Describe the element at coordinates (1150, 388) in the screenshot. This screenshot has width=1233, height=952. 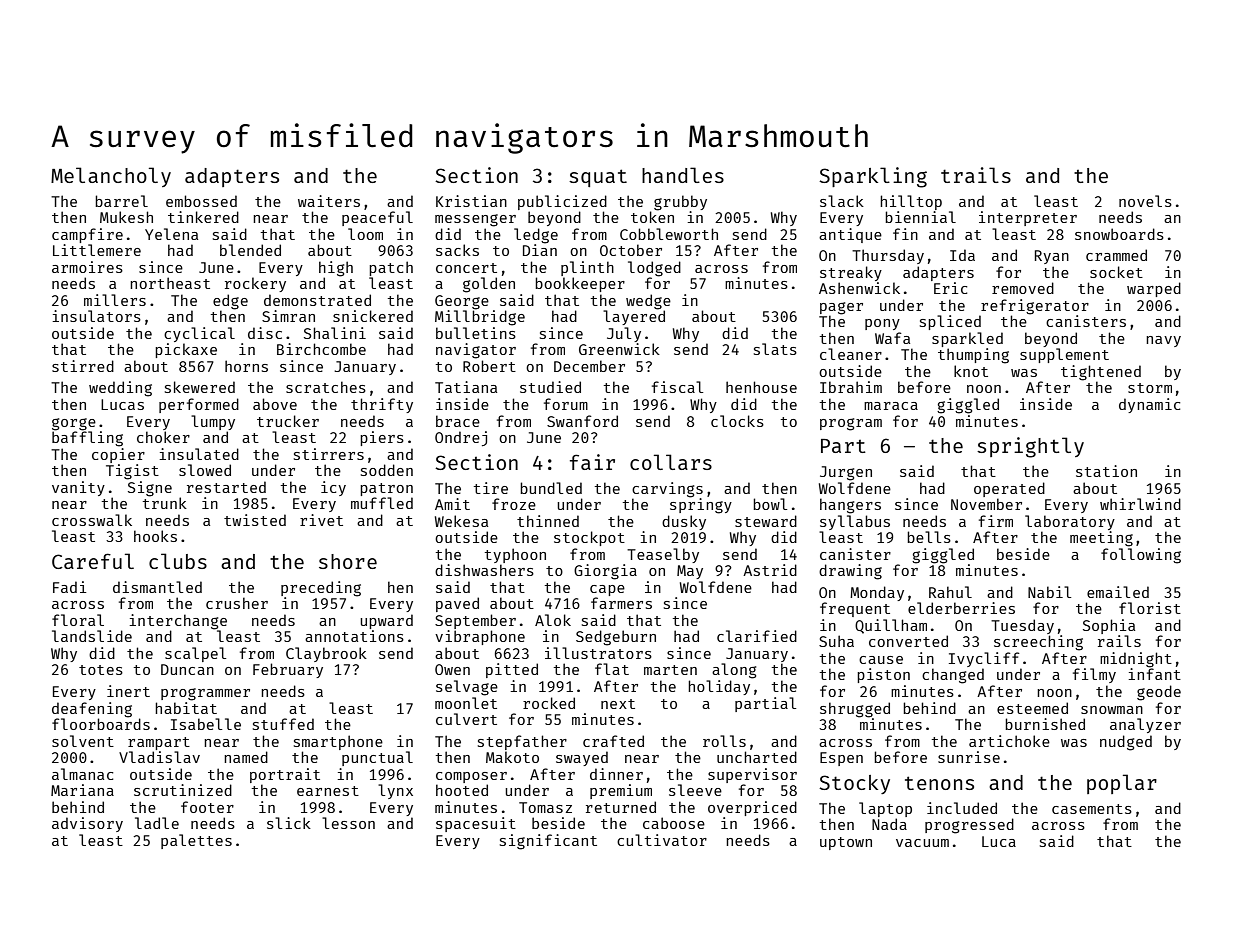
I see `storm` at that location.
